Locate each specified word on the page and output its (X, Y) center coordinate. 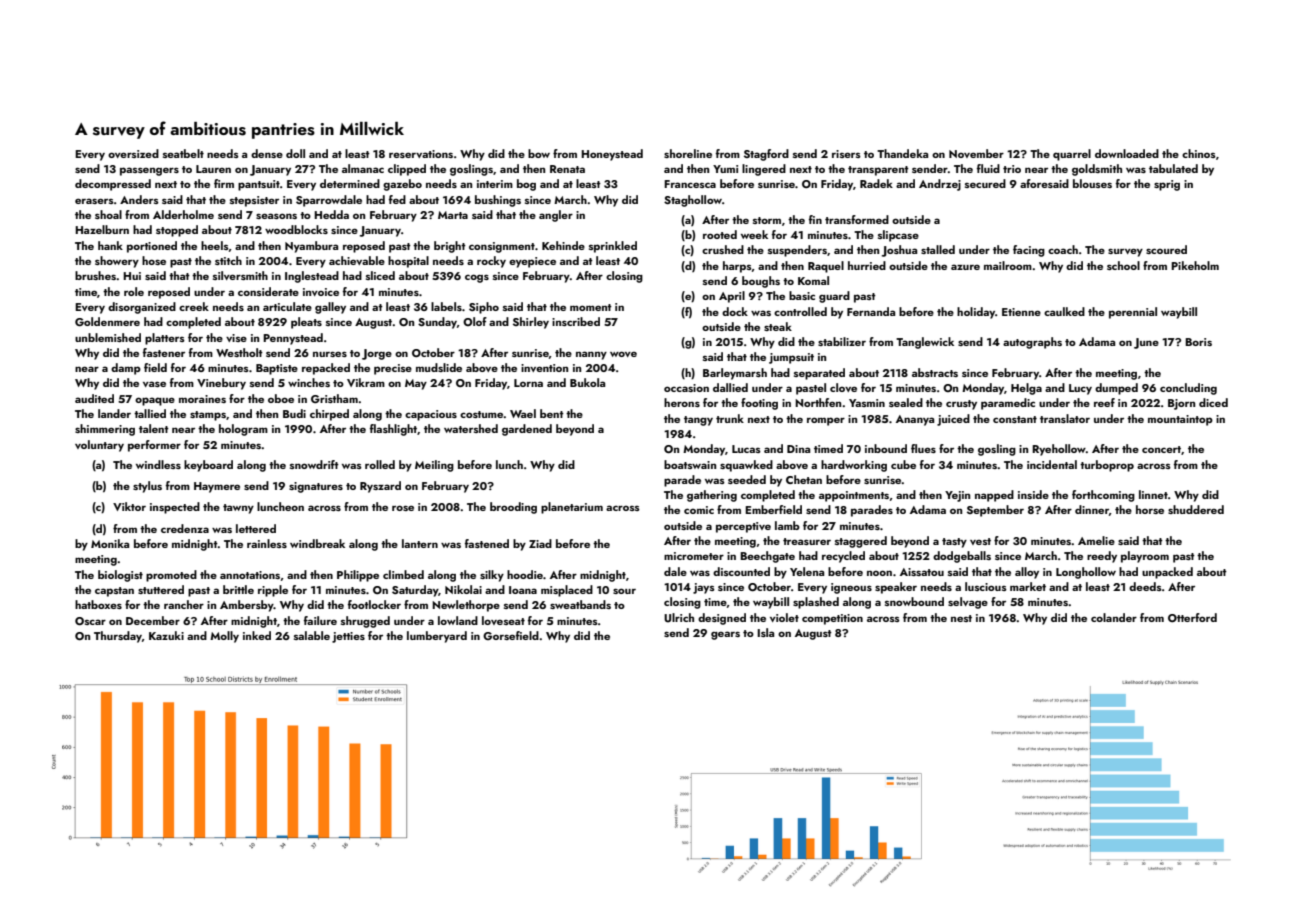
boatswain (690, 464)
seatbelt (183, 153)
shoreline (688, 153)
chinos (1199, 153)
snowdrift (314, 464)
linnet (1153, 494)
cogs (477, 278)
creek (194, 306)
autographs (1032, 343)
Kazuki (166, 635)
